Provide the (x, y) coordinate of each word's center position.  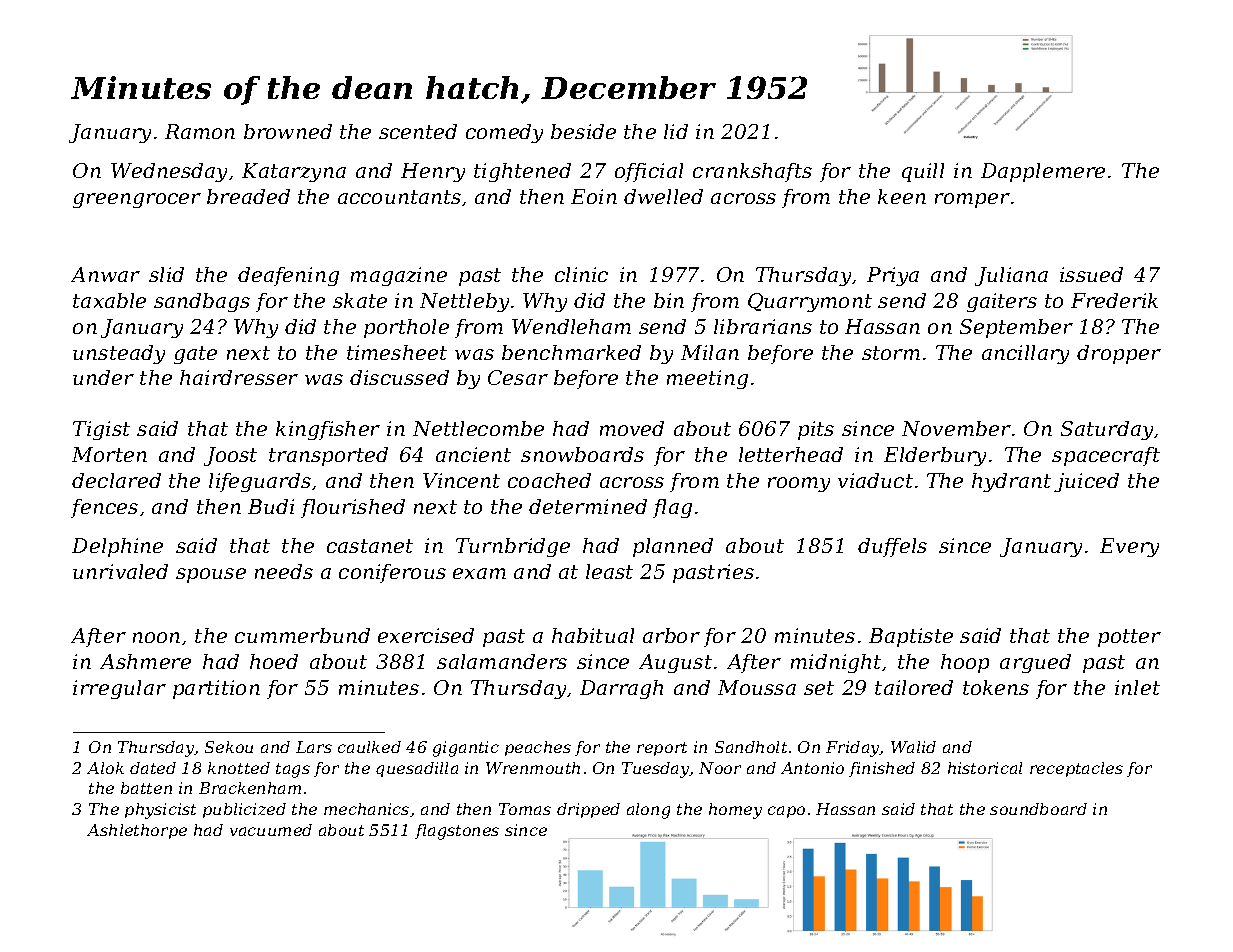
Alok (105, 768)
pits (816, 430)
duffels (892, 547)
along (648, 811)
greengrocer (137, 200)
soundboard (1038, 809)
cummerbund (302, 635)
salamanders (502, 661)
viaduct (875, 480)
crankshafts (752, 172)
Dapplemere (1043, 172)
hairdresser (239, 377)
